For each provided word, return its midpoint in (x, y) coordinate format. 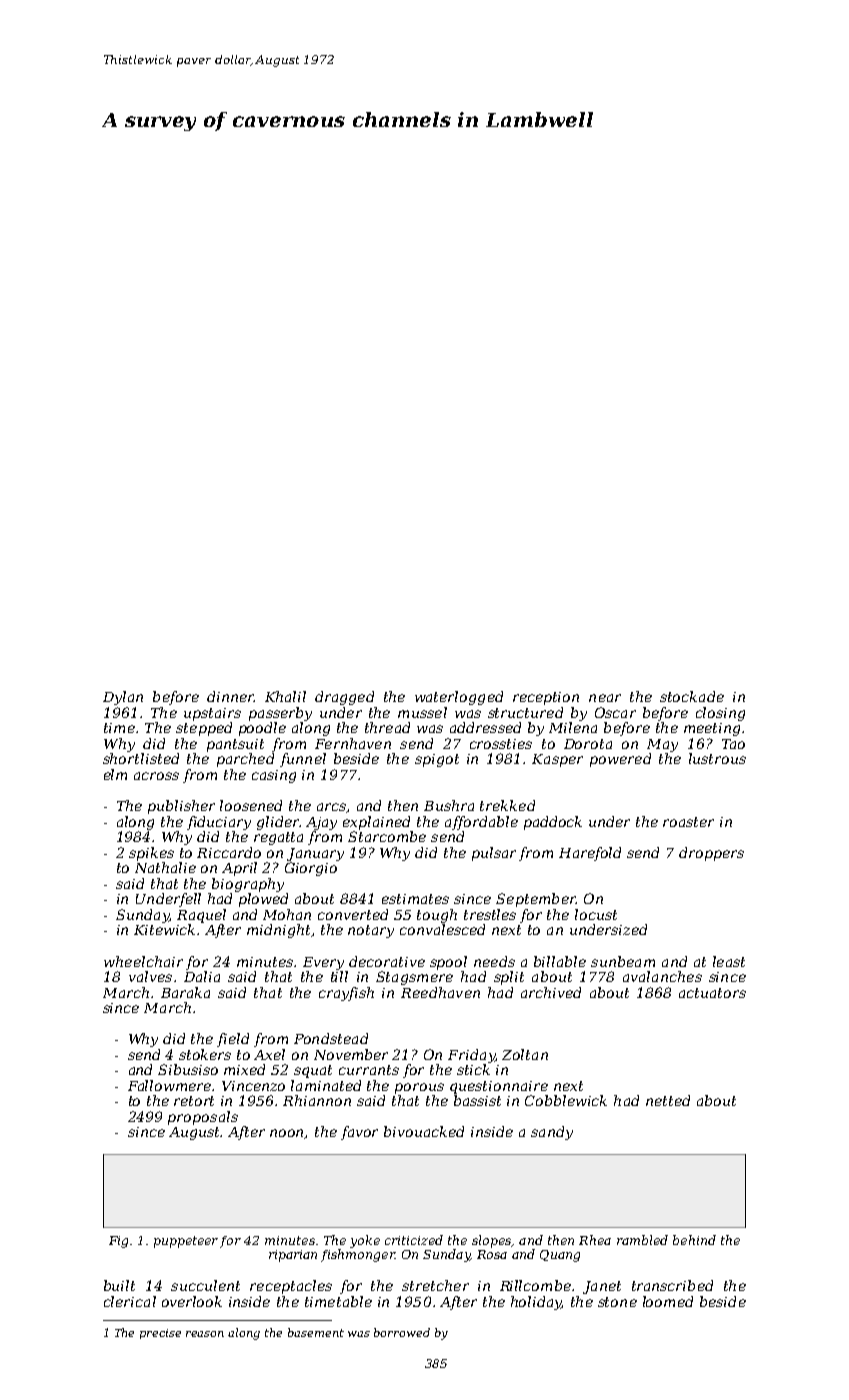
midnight (279, 931)
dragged (344, 698)
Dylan (123, 698)
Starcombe (387, 836)
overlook (192, 1301)
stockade (692, 696)
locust (596, 914)
